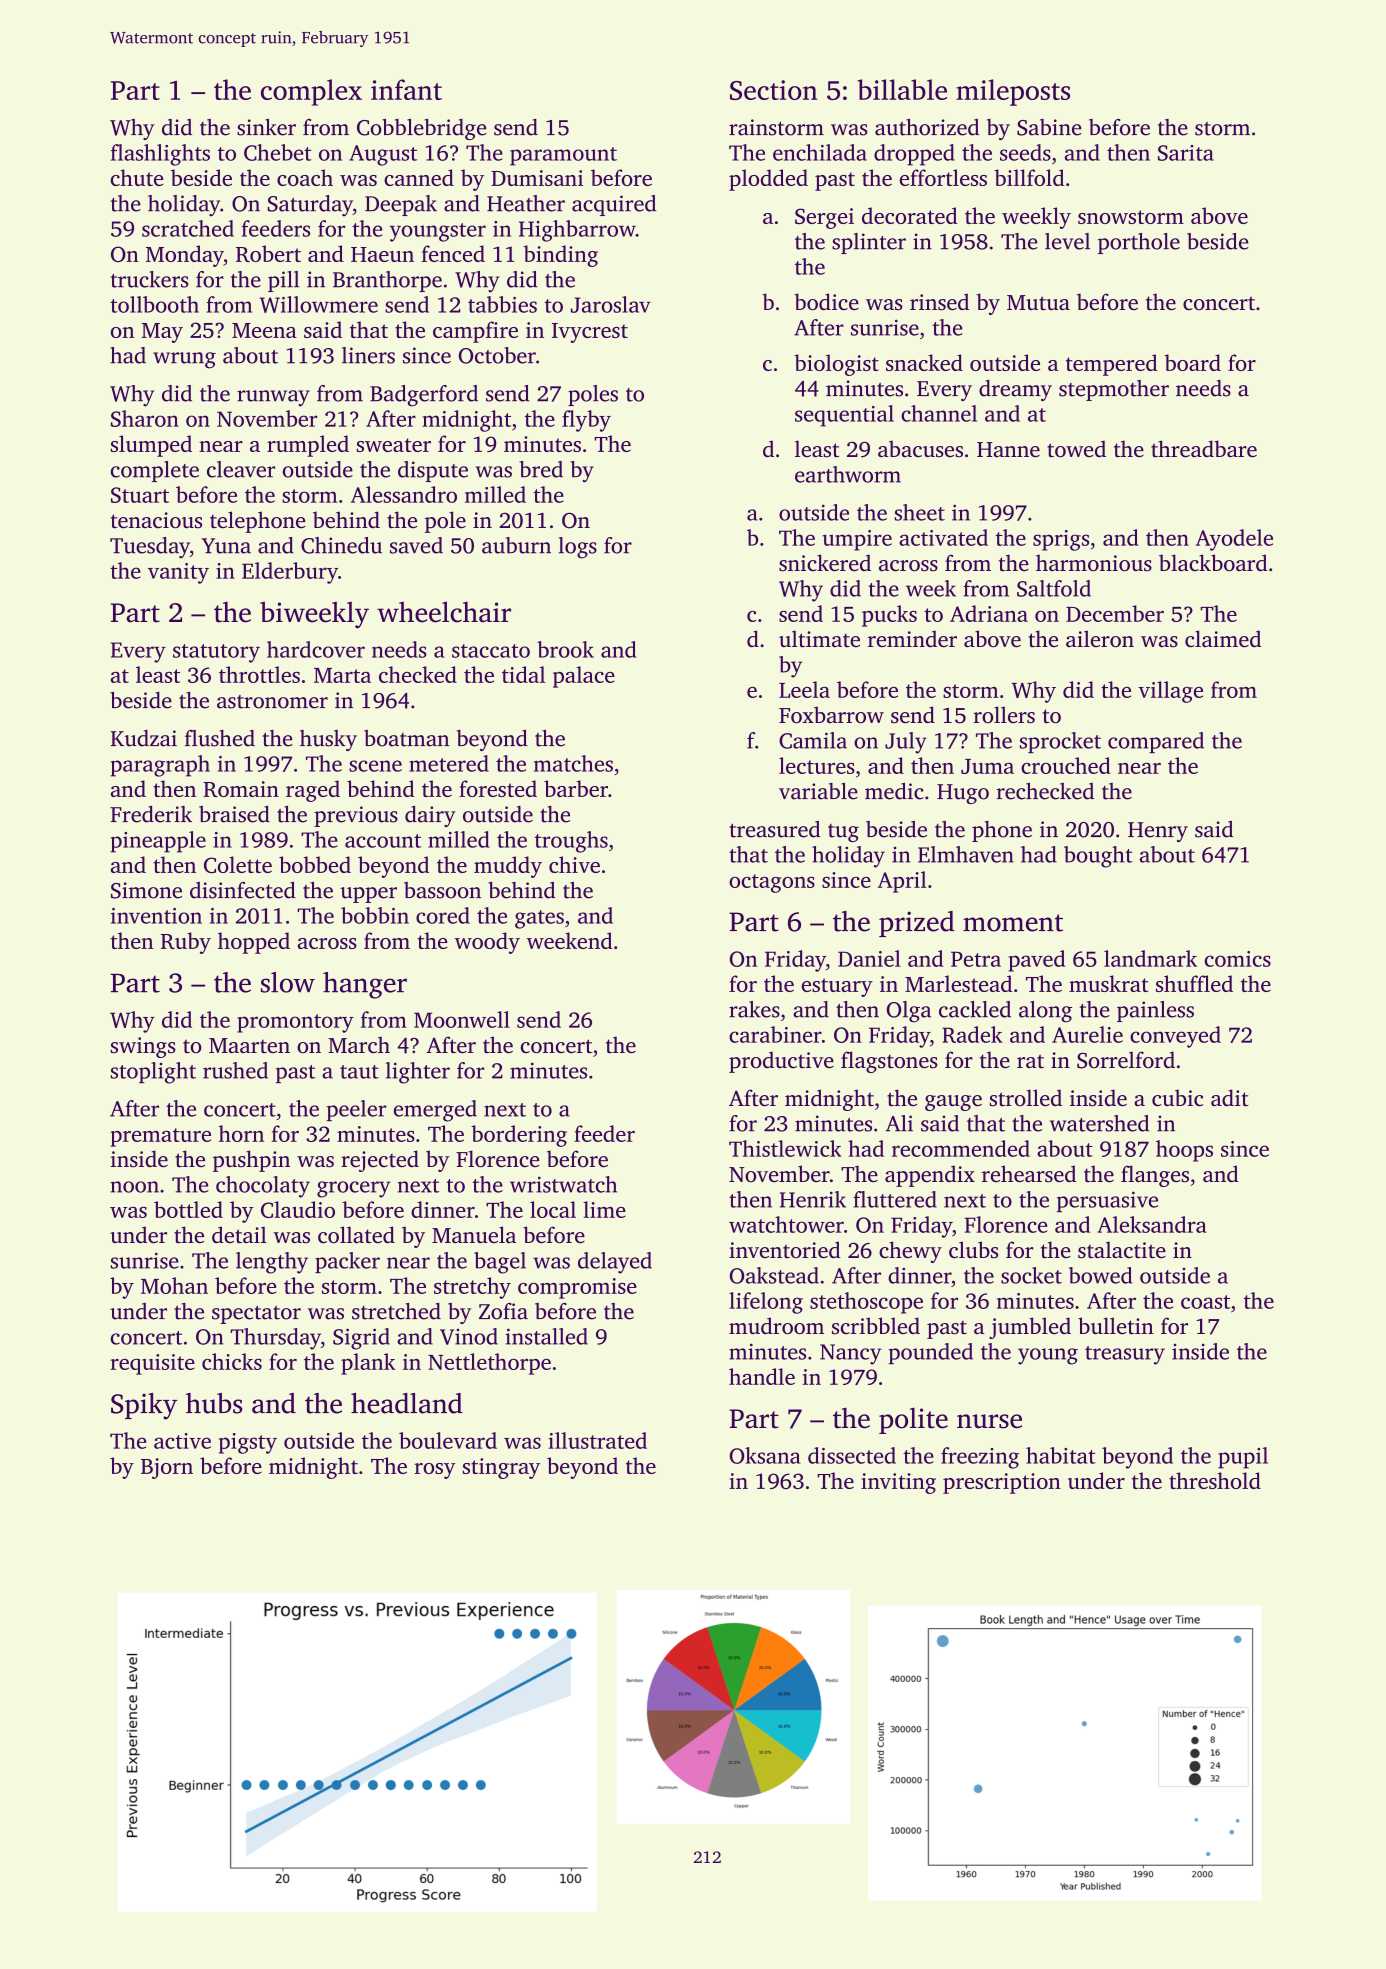 The width and height of the page is (1386, 1969). I want to click on jumbled, so click(1030, 1328).
